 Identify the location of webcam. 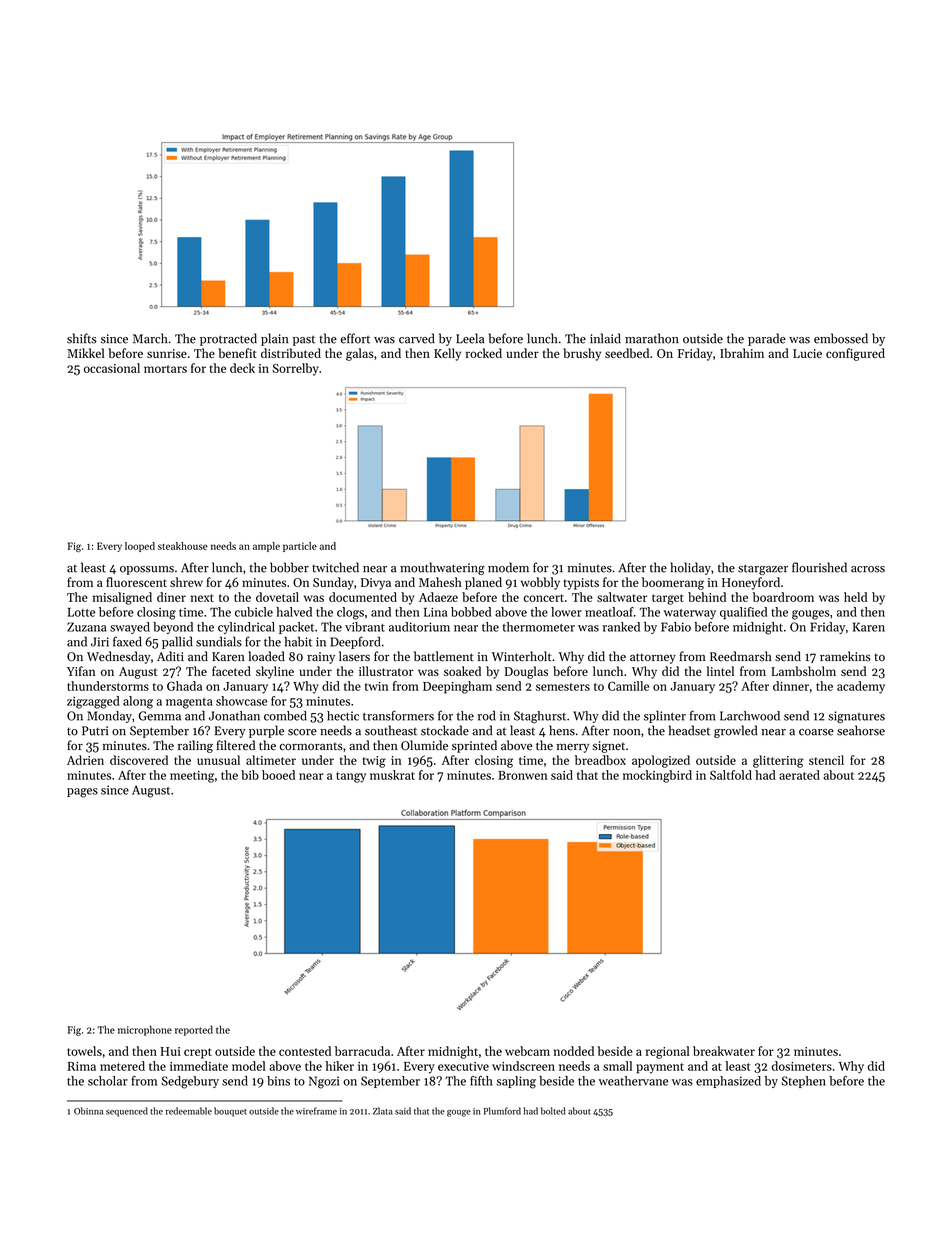
(527, 1051).
